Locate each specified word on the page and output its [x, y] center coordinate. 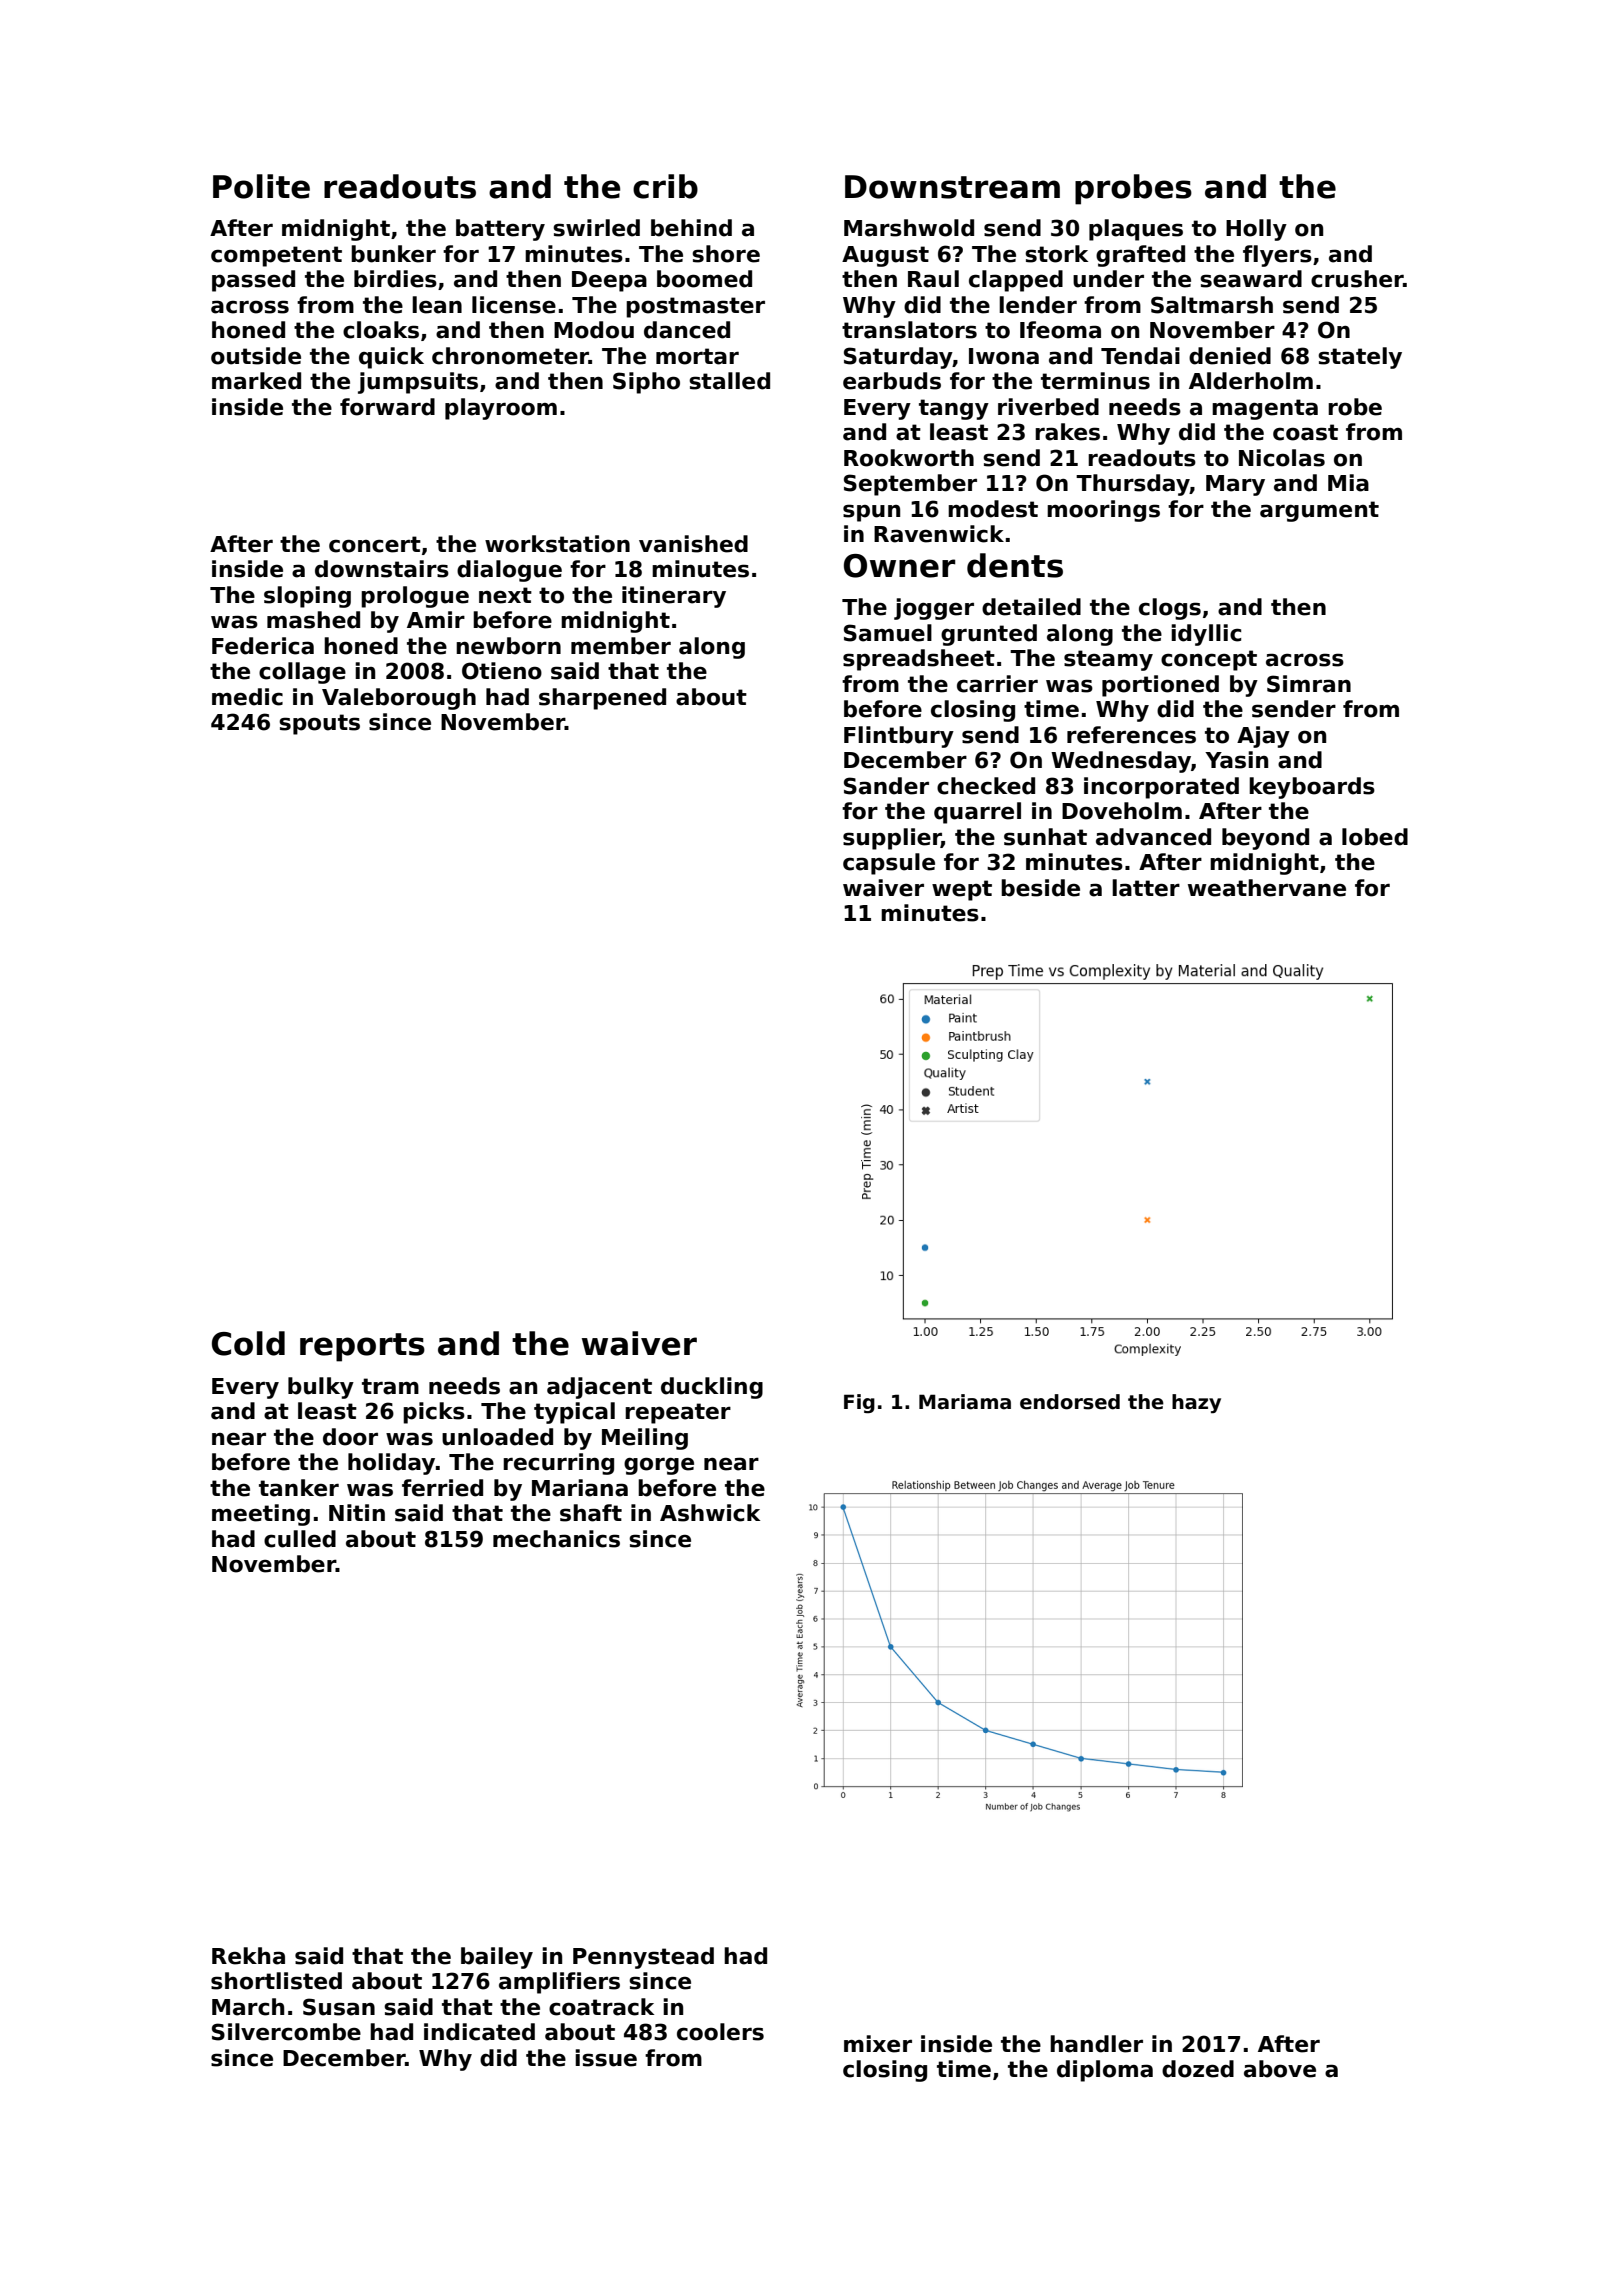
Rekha [248, 1956]
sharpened [602, 699]
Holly [1256, 230]
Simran [1309, 684]
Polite [261, 186]
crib [665, 186]
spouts [319, 724]
